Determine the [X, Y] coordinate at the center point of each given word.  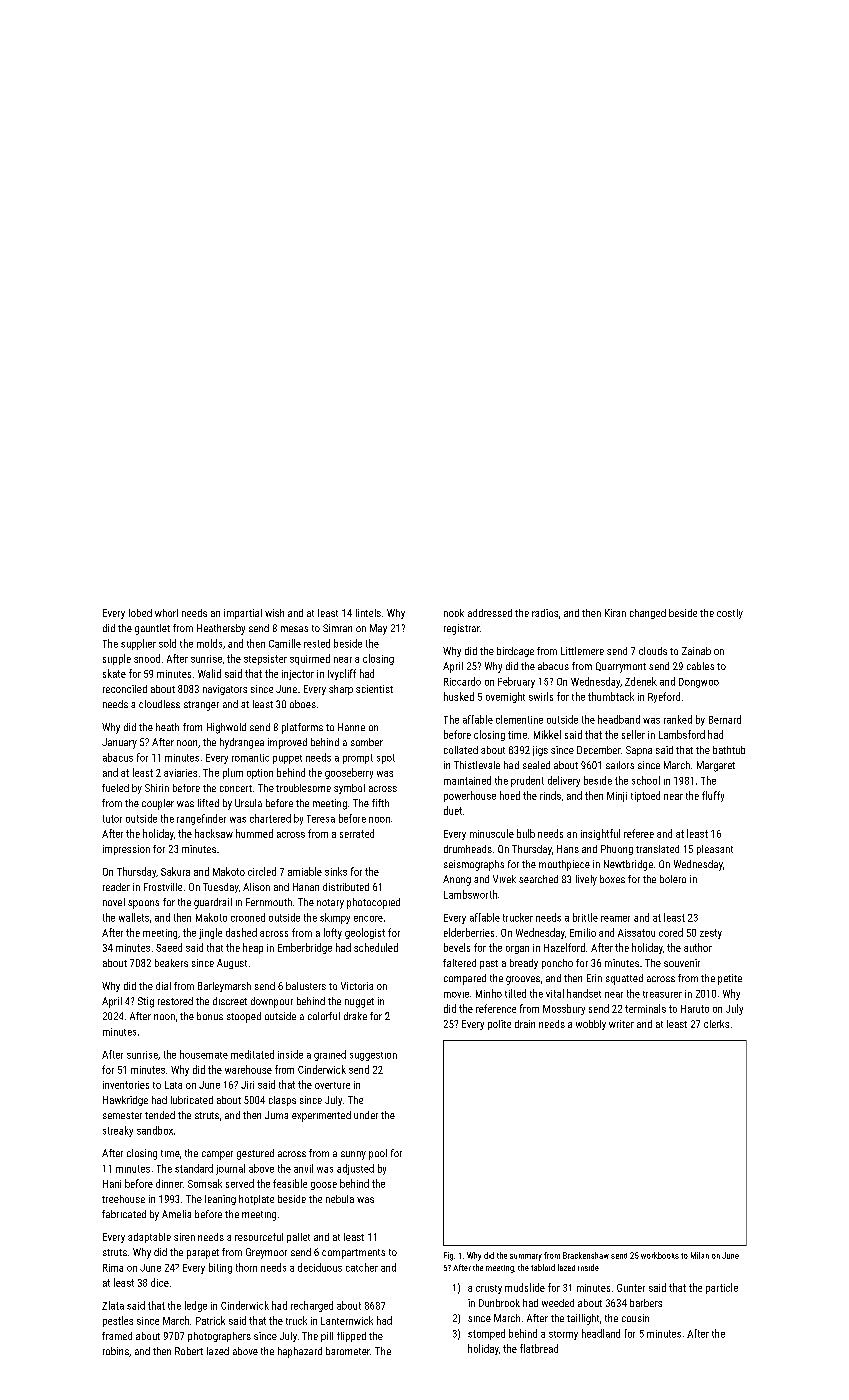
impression [126, 850]
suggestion [373, 1056]
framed [117, 1336]
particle [722, 1288]
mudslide [525, 1287]
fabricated [124, 1214]
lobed [140, 613]
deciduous [320, 1267]
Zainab [696, 651]
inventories [126, 1085]
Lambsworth [470, 894]
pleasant [715, 850]
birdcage [515, 652]
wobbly [591, 1025]
